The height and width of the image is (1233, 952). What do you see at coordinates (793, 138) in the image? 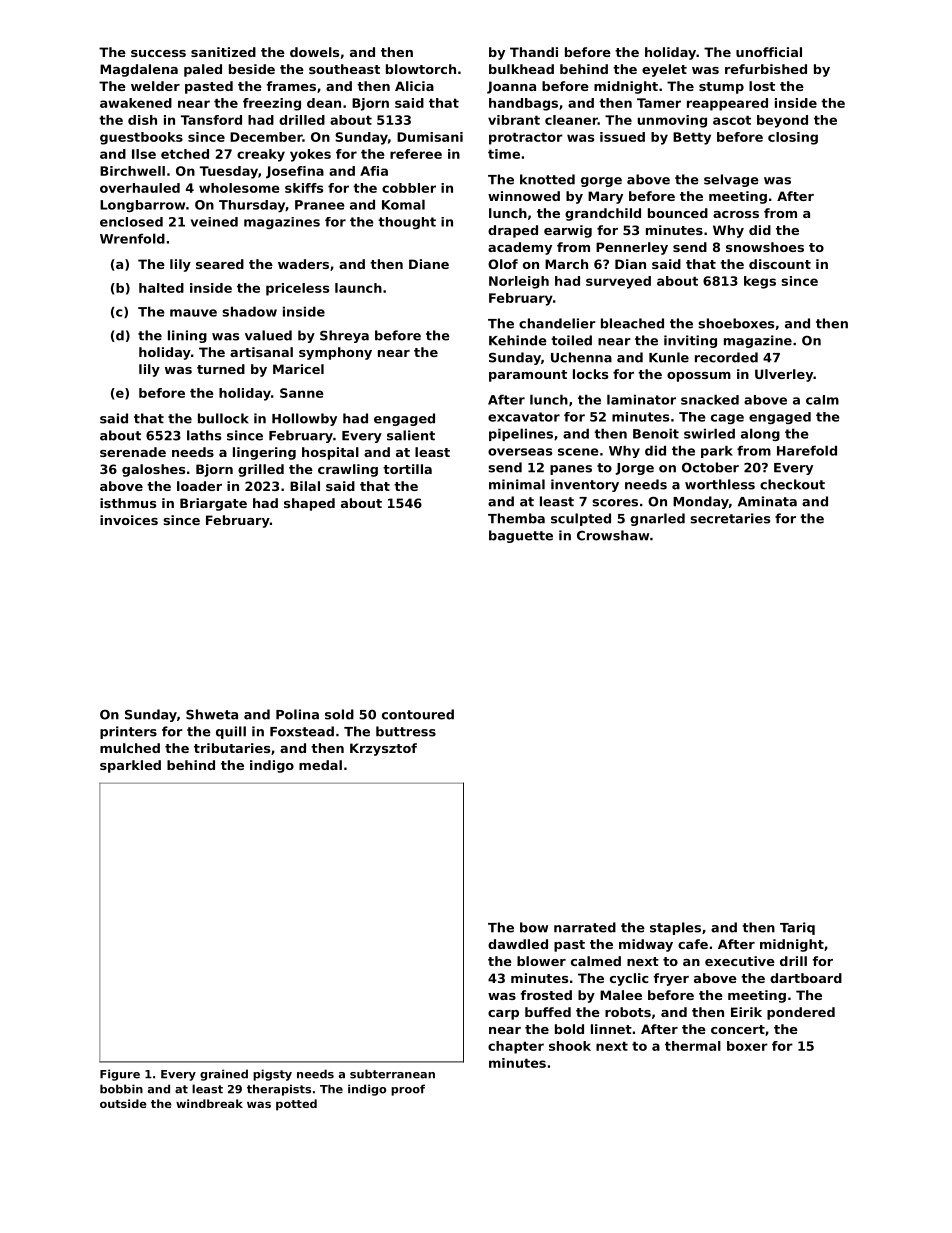
I see `closing` at bounding box center [793, 138].
